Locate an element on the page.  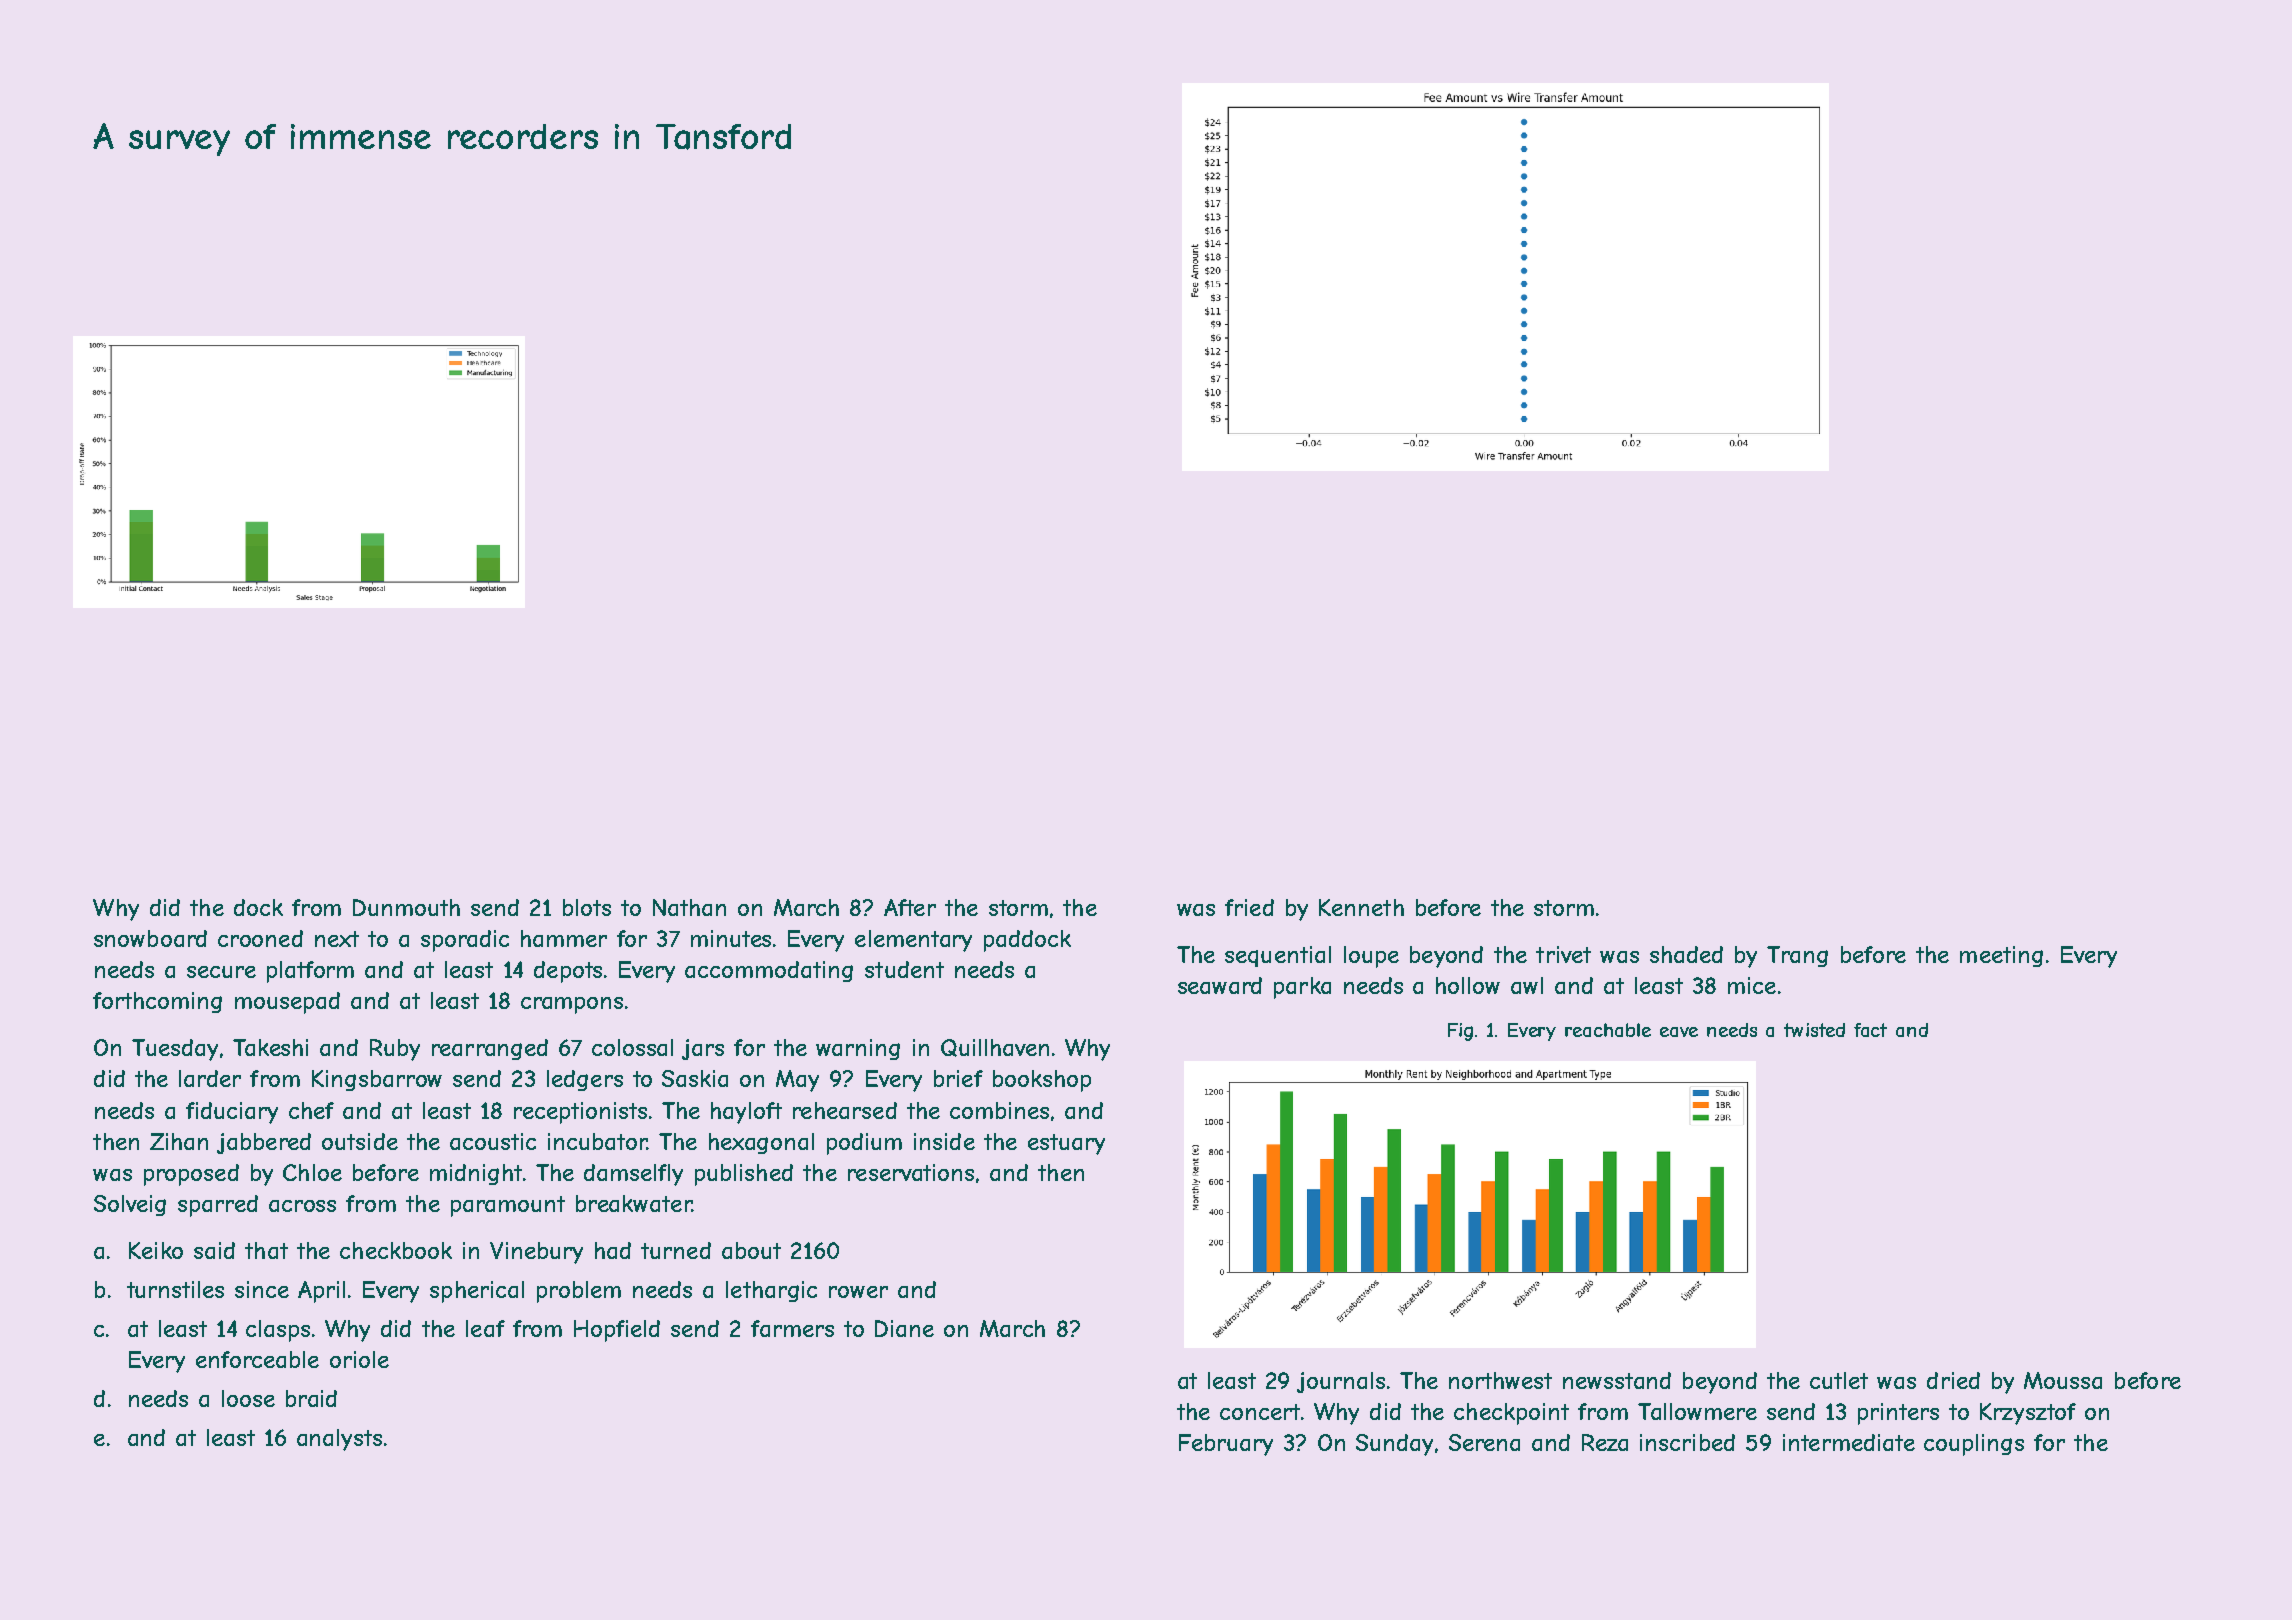
Serena is located at coordinates (1484, 1442).
